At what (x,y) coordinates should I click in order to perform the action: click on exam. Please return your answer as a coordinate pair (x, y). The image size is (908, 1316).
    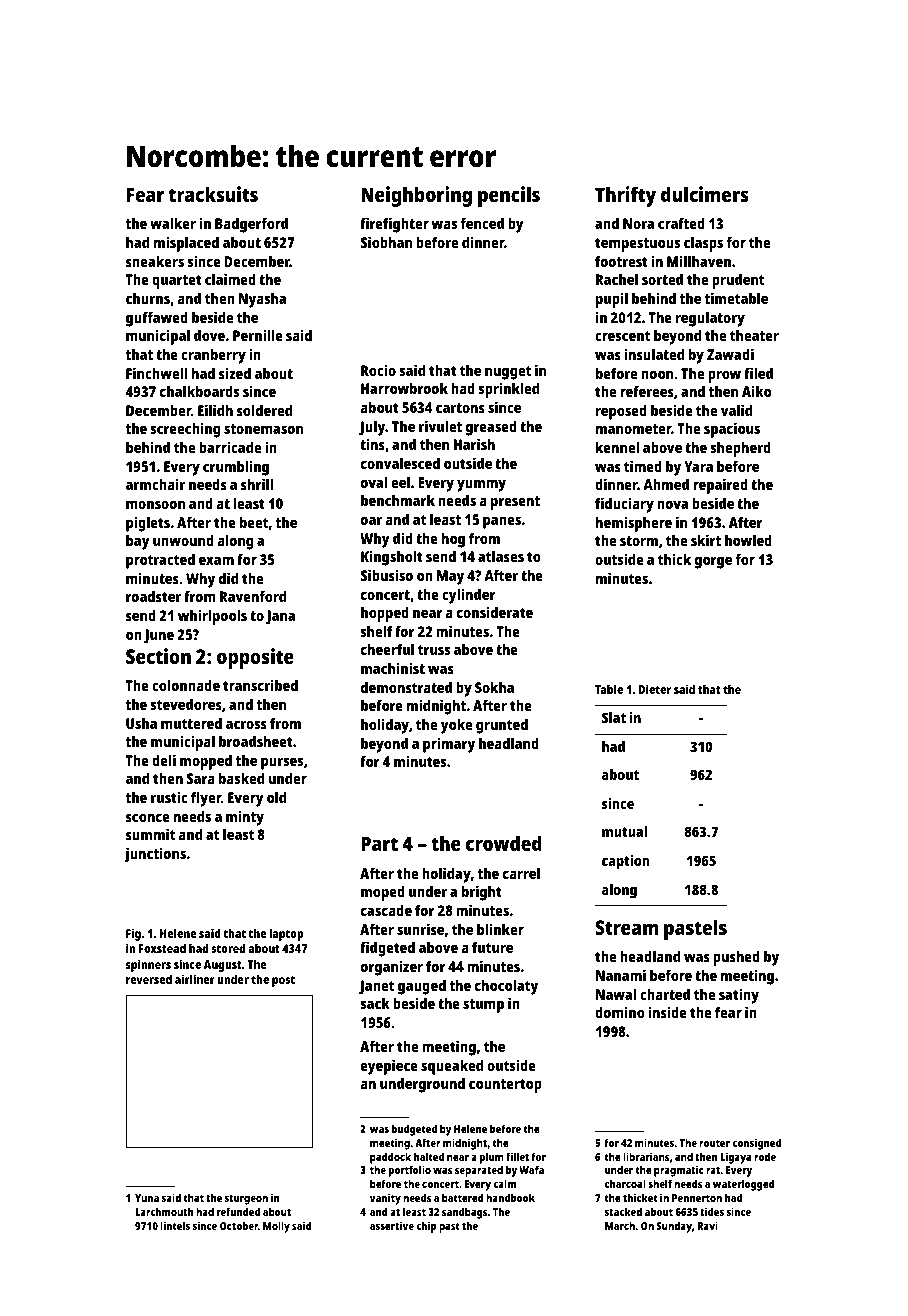
    Looking at the image, I should click on (216, 560).
